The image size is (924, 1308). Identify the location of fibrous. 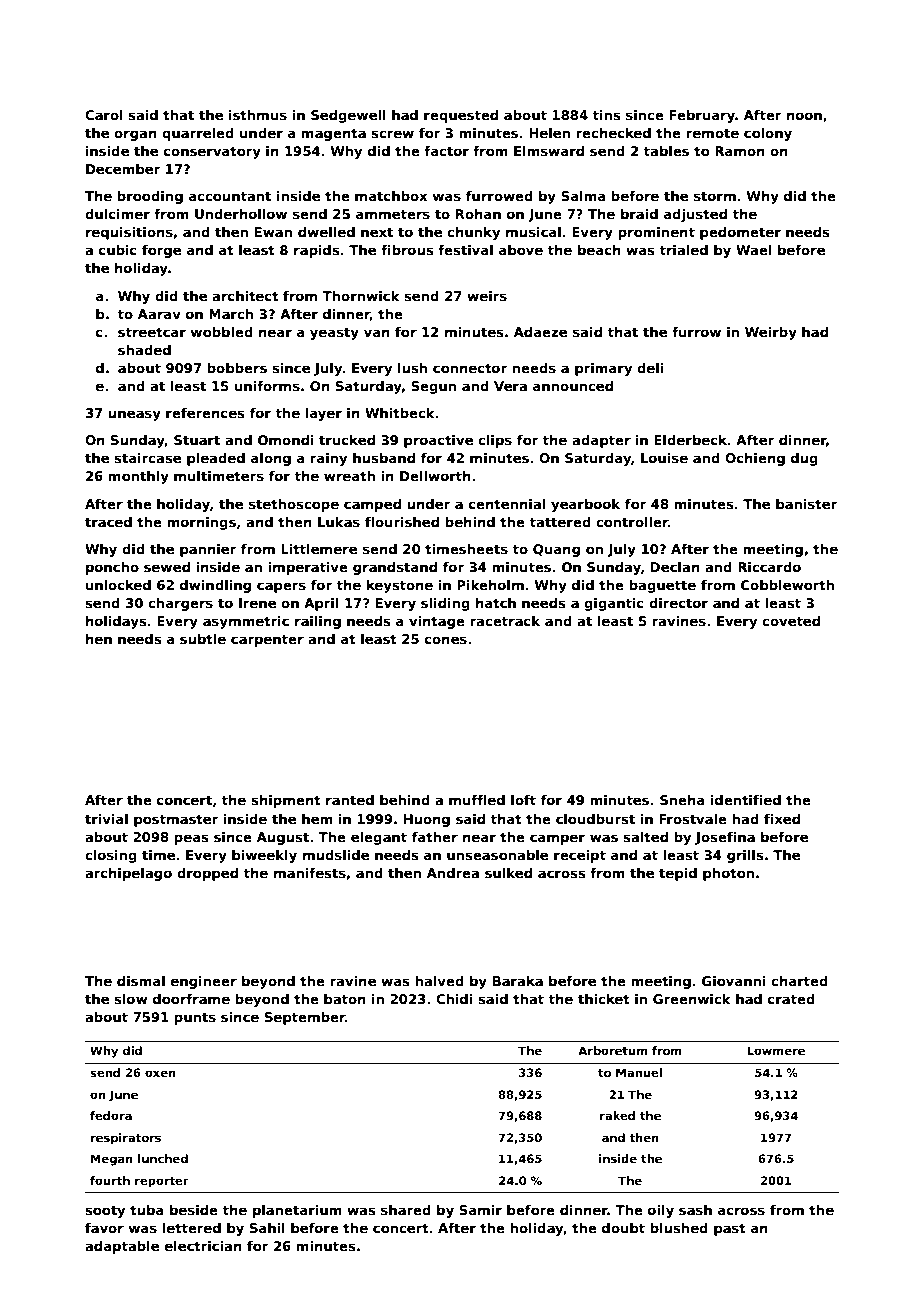
(407, 250).
